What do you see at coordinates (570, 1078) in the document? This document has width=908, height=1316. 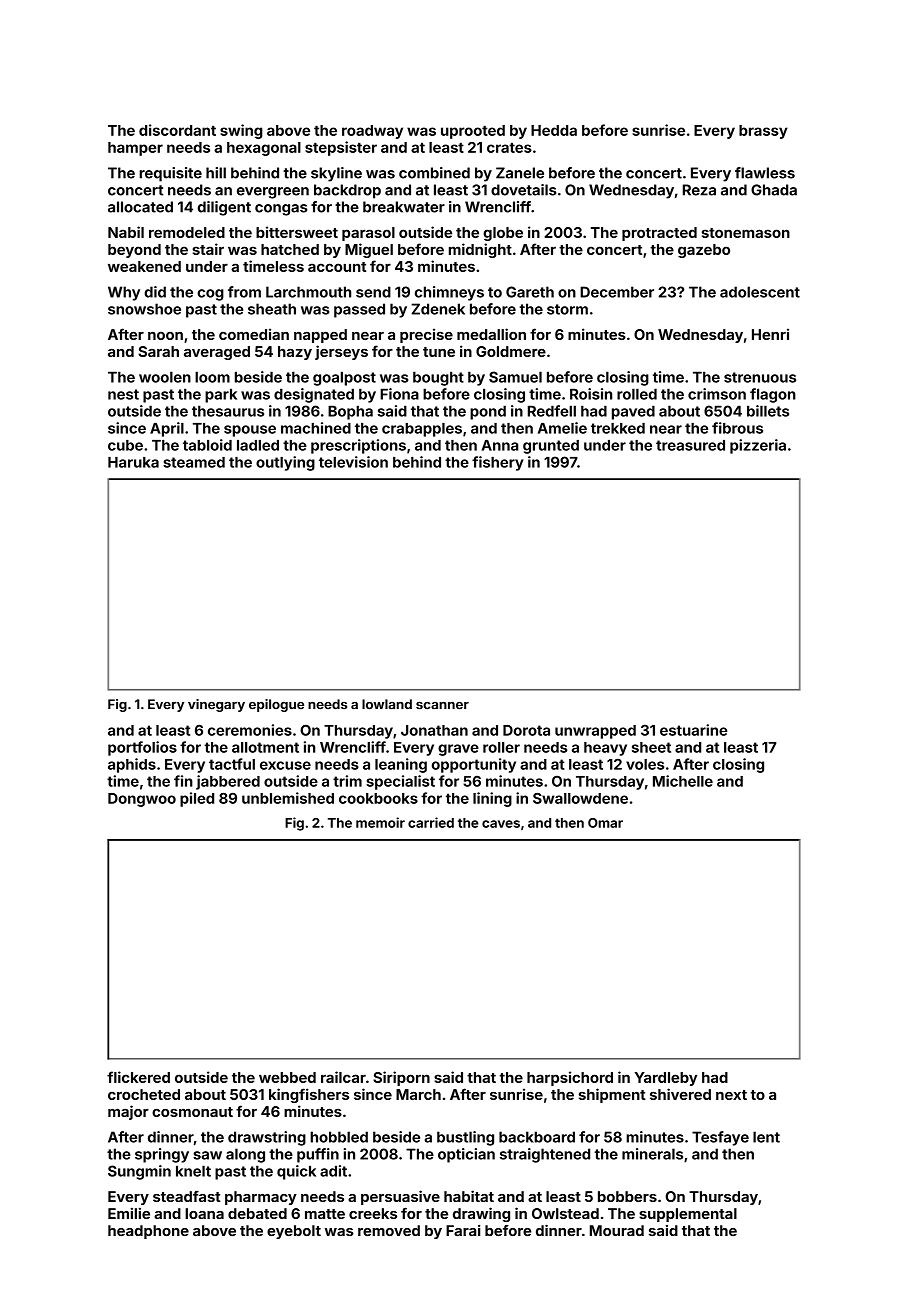 I see `harpsichord` at bounding box center [570, 1078].
